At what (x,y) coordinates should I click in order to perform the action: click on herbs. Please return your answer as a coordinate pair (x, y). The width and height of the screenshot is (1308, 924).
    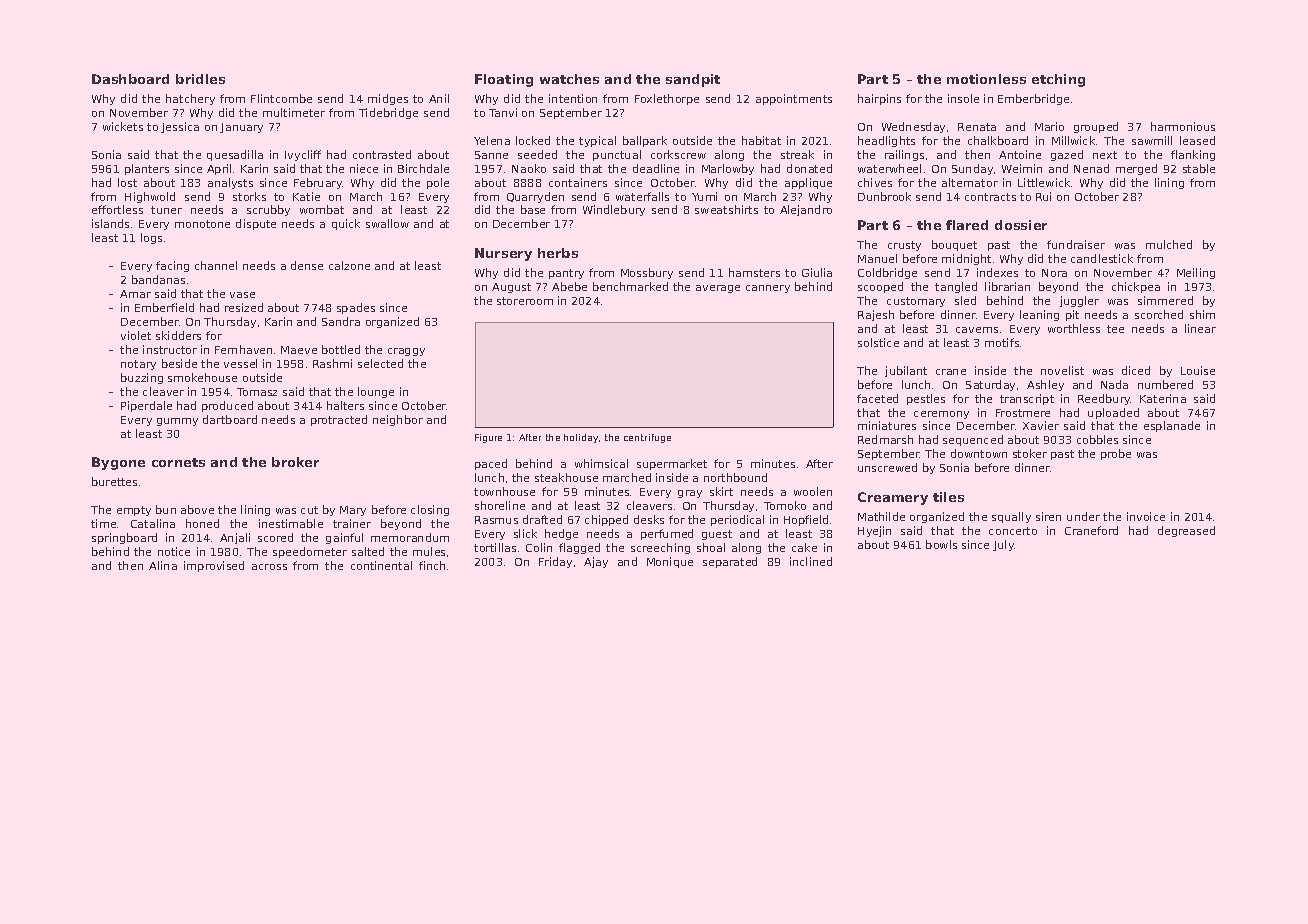
    Looking at the image, I should click on (558, 253).
